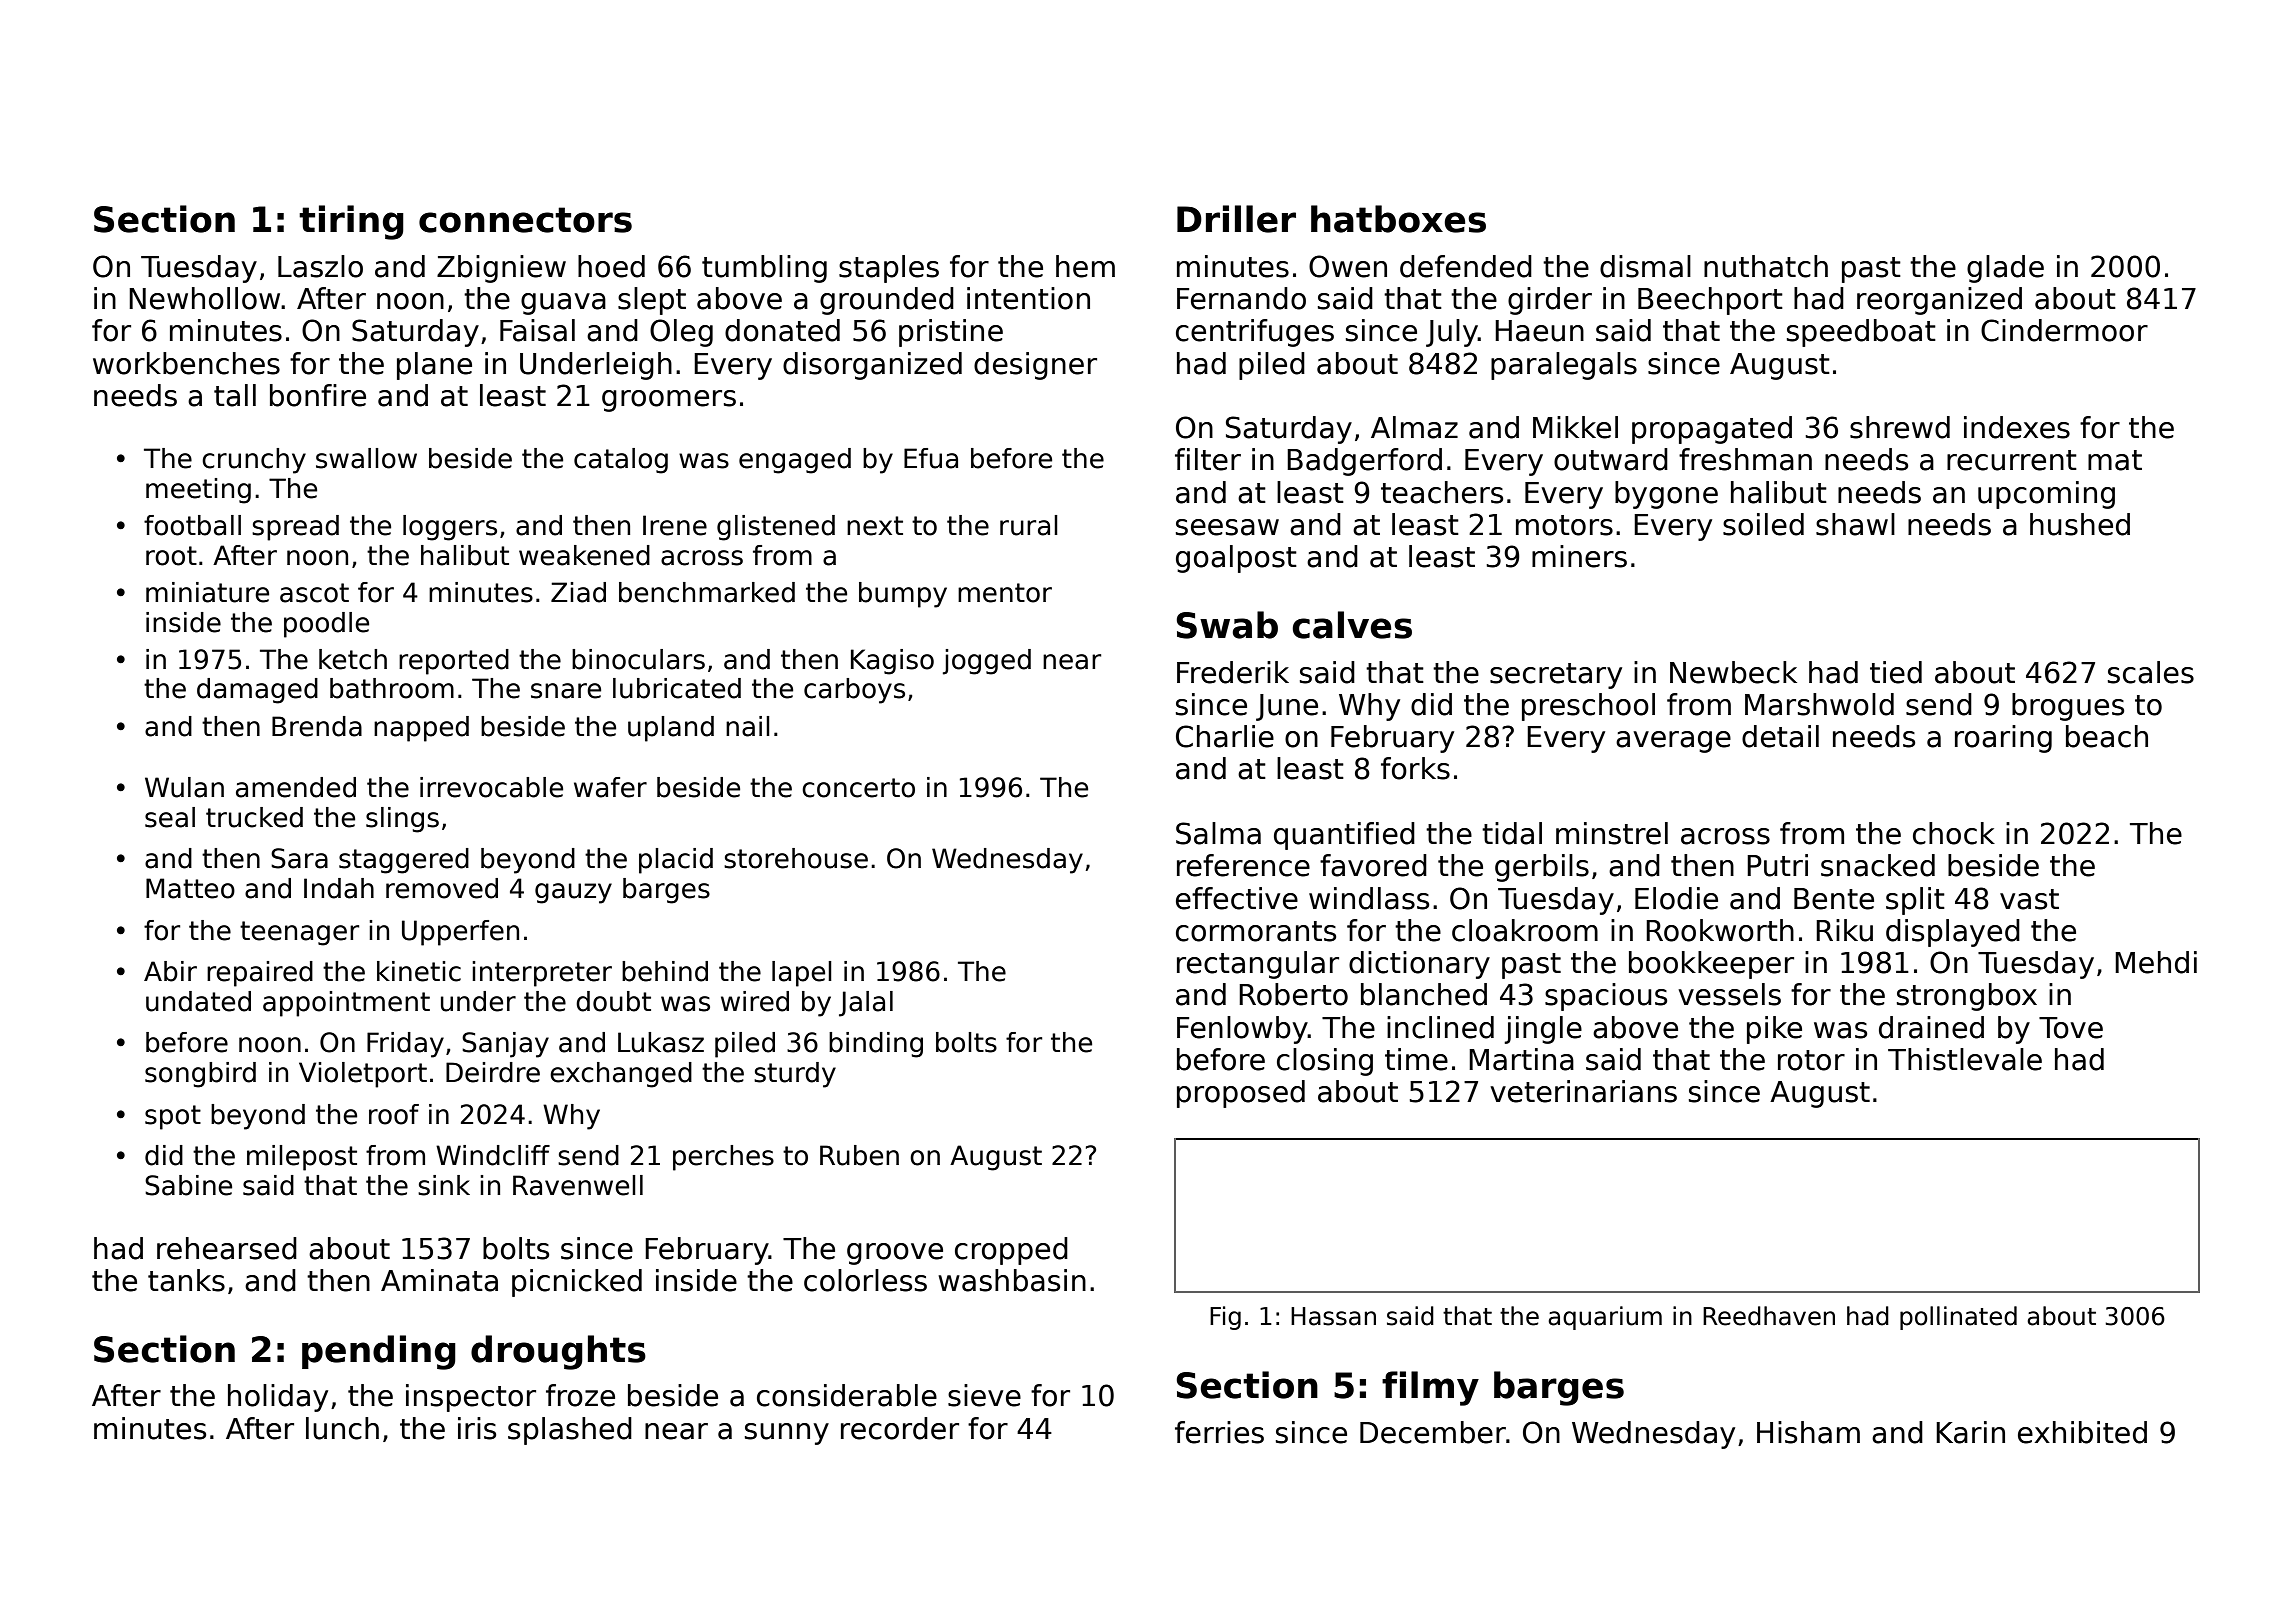 The image size is (2292, 1620). What do you see at coordinates (366, 458) in the page?
I see `swallow` at bounding box center [366, 458].
